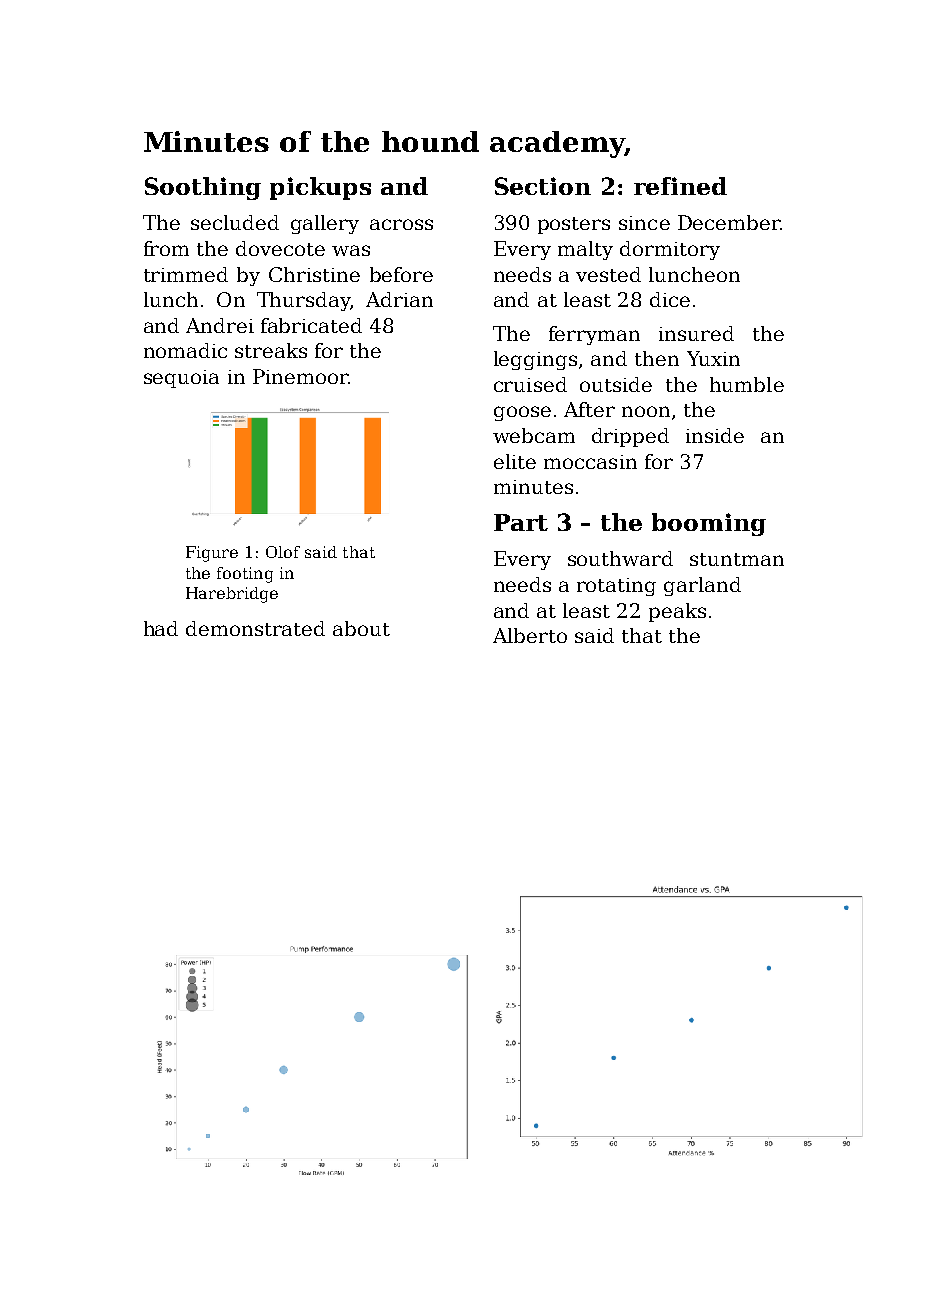 The image size is (927, 1315). What do you see at coordinates (203, 188) in the page?
I see `Soothing` at bounding box center [203, 188].
